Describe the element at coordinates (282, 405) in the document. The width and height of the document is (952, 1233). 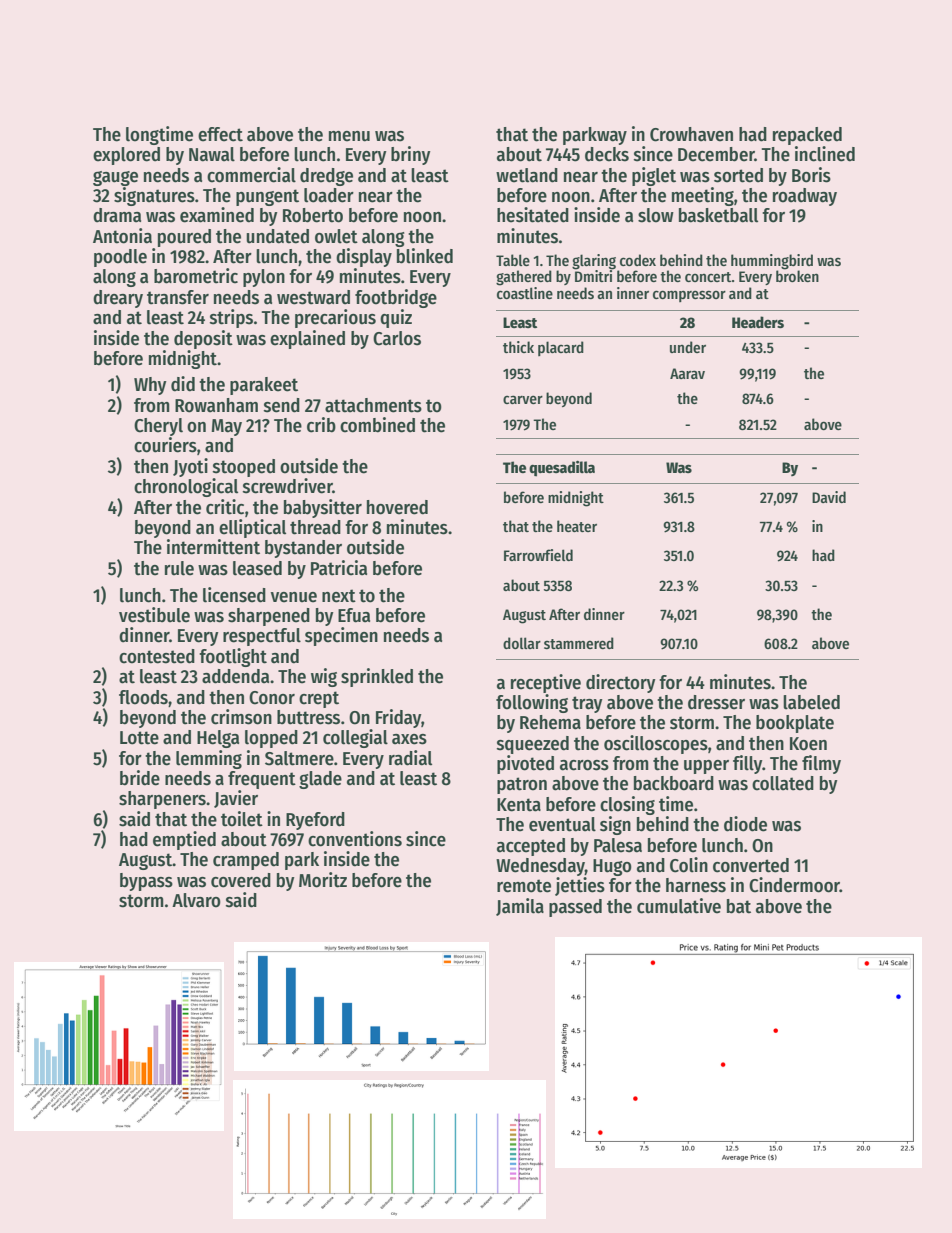
I see `send` at that location.
